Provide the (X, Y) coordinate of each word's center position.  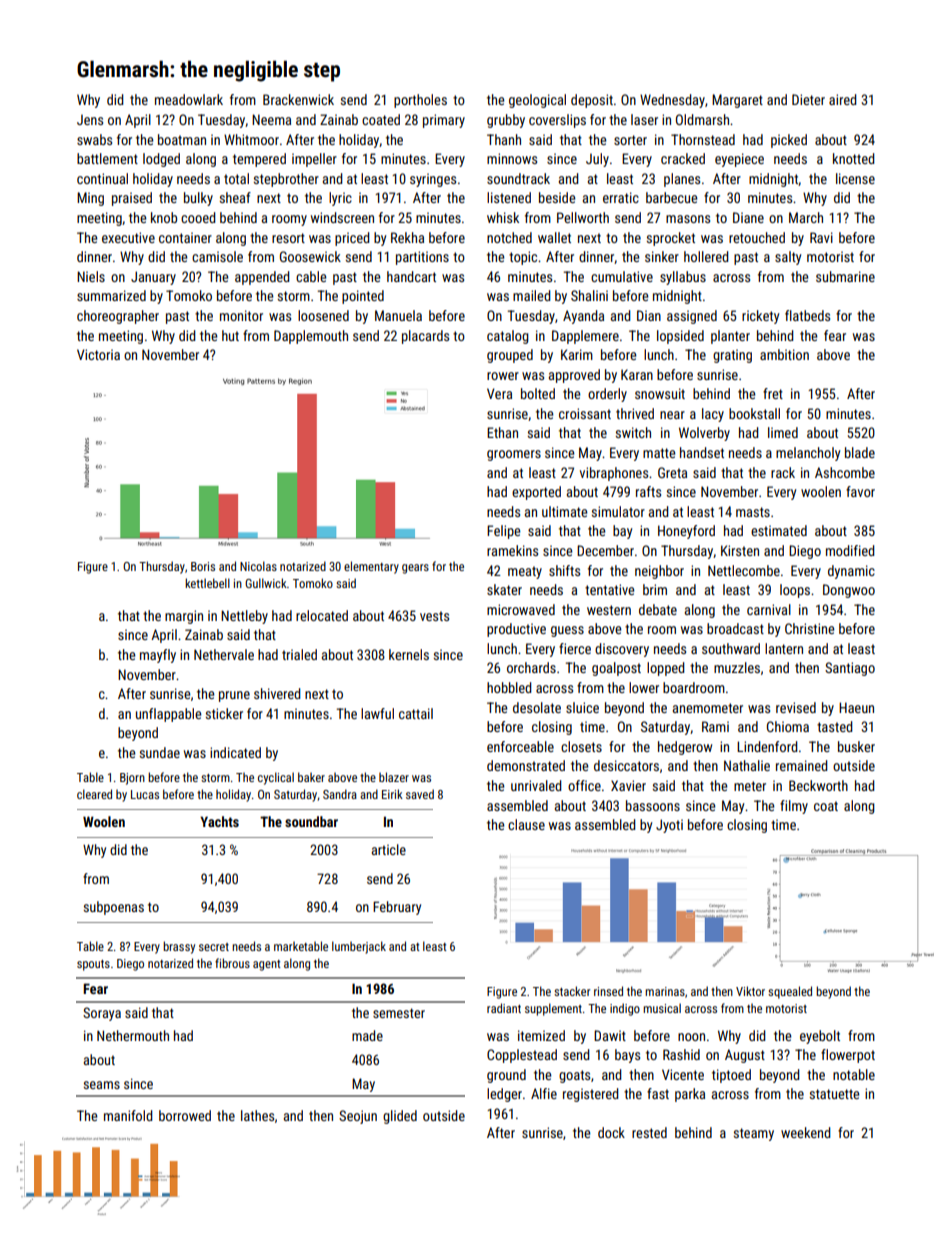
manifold (128, 1115)
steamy (754, 1134)
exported (536, 493)
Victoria (98, 354)
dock (611, 1132)
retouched (757, 237)
